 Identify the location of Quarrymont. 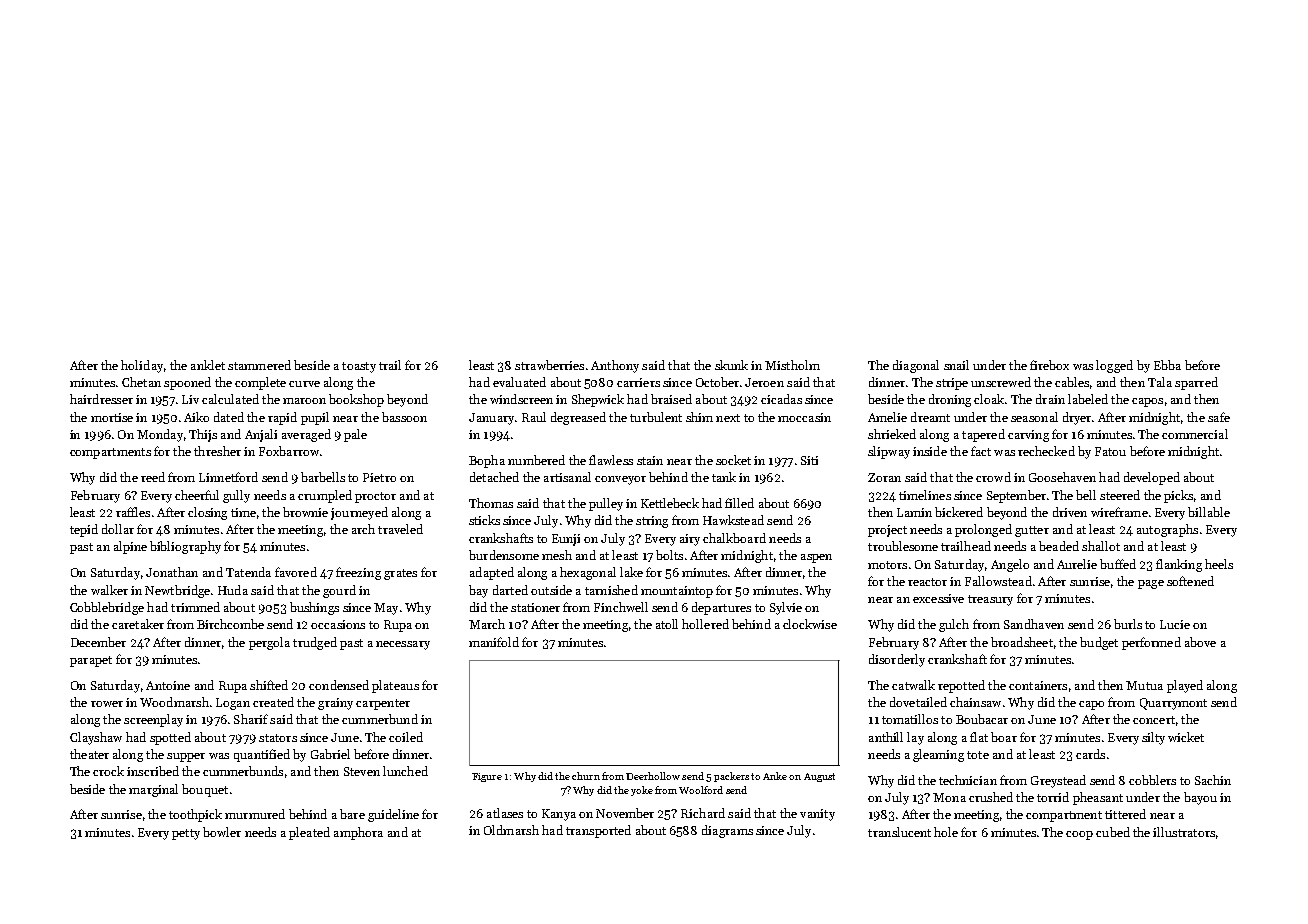
(1173, 704).
